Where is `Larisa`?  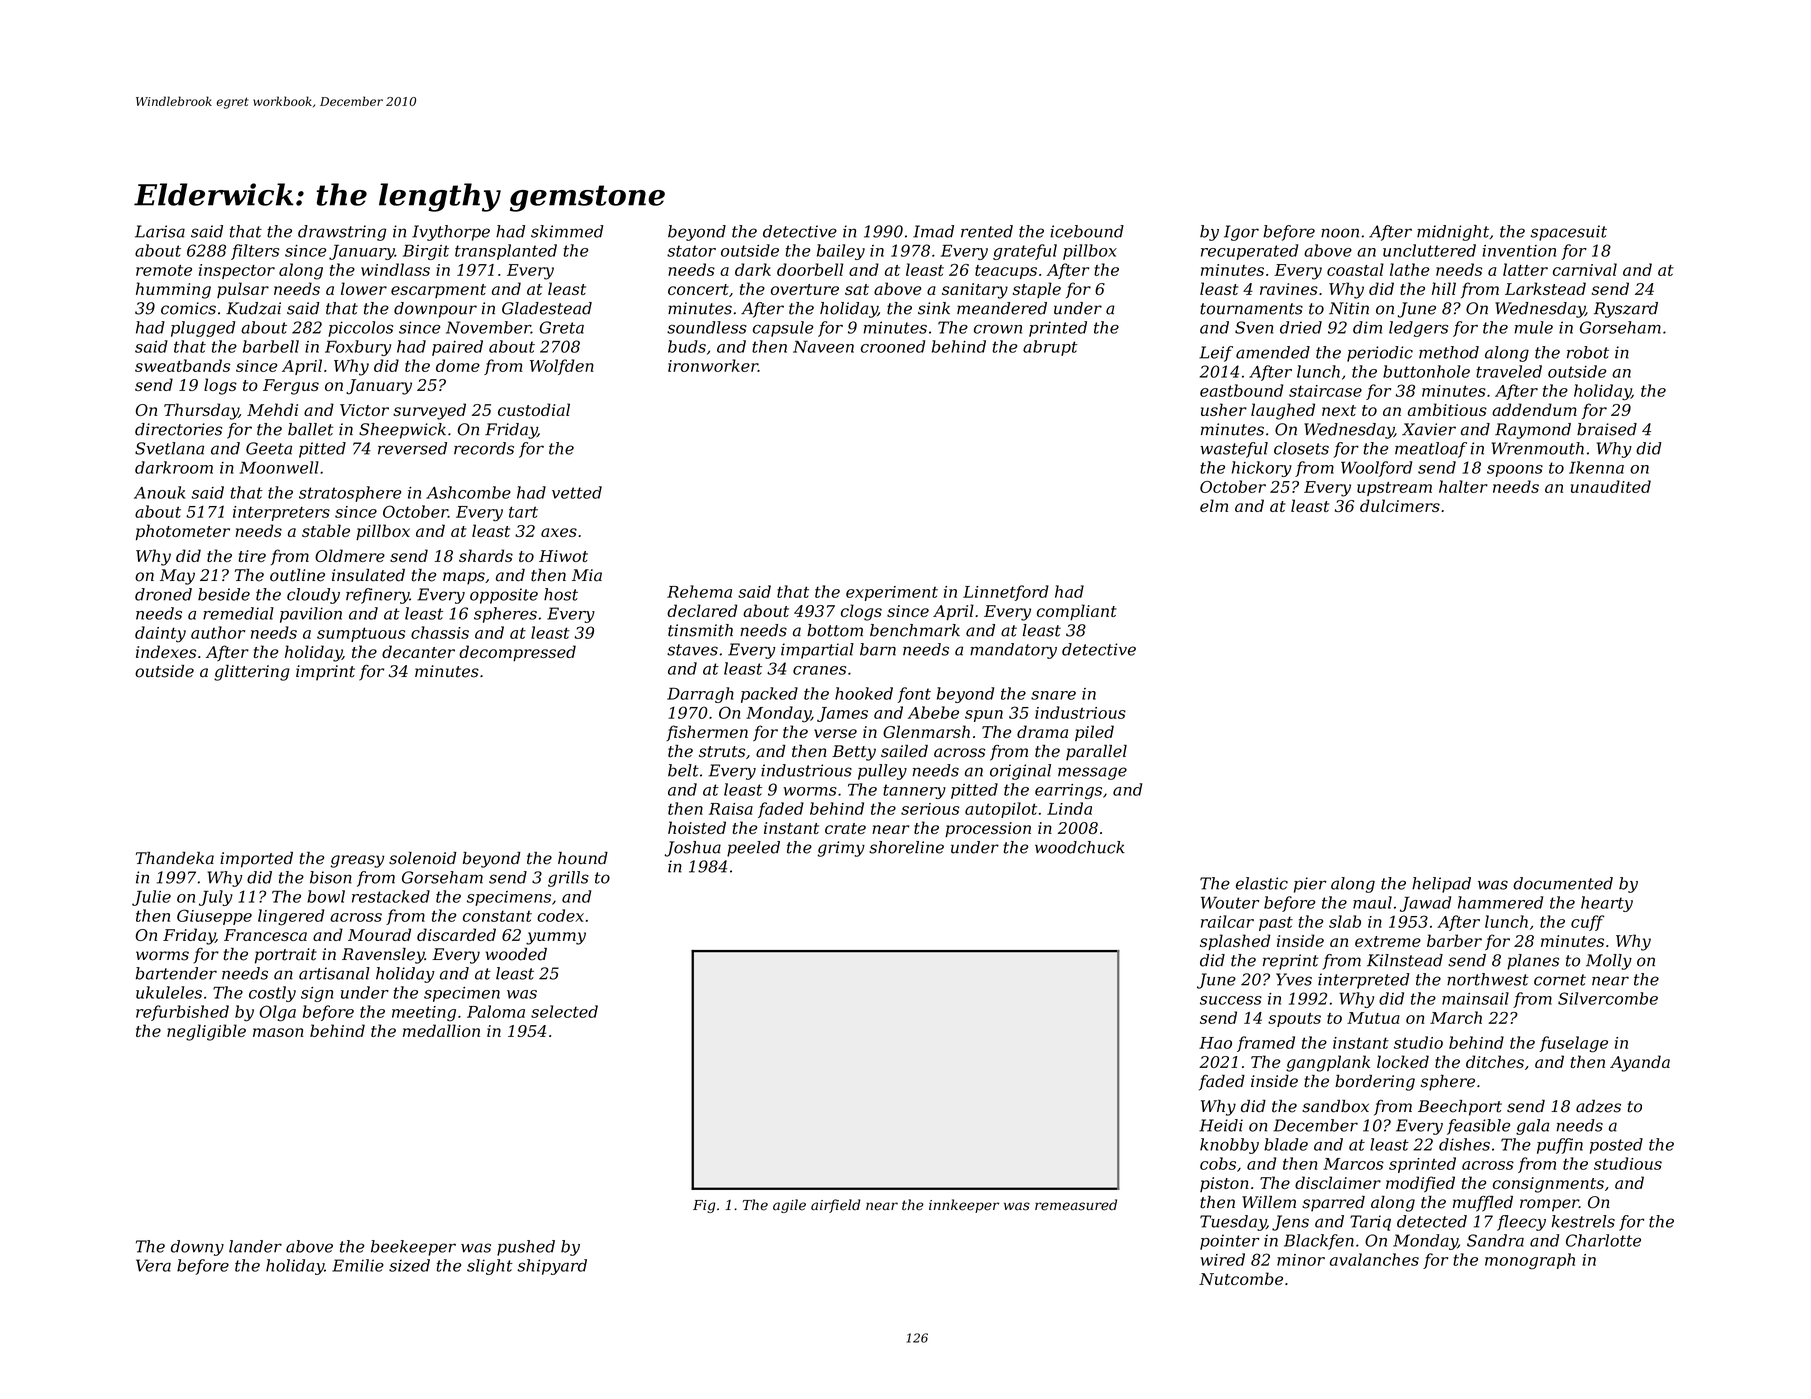
Larisa is located at coordinates (160, 231).
